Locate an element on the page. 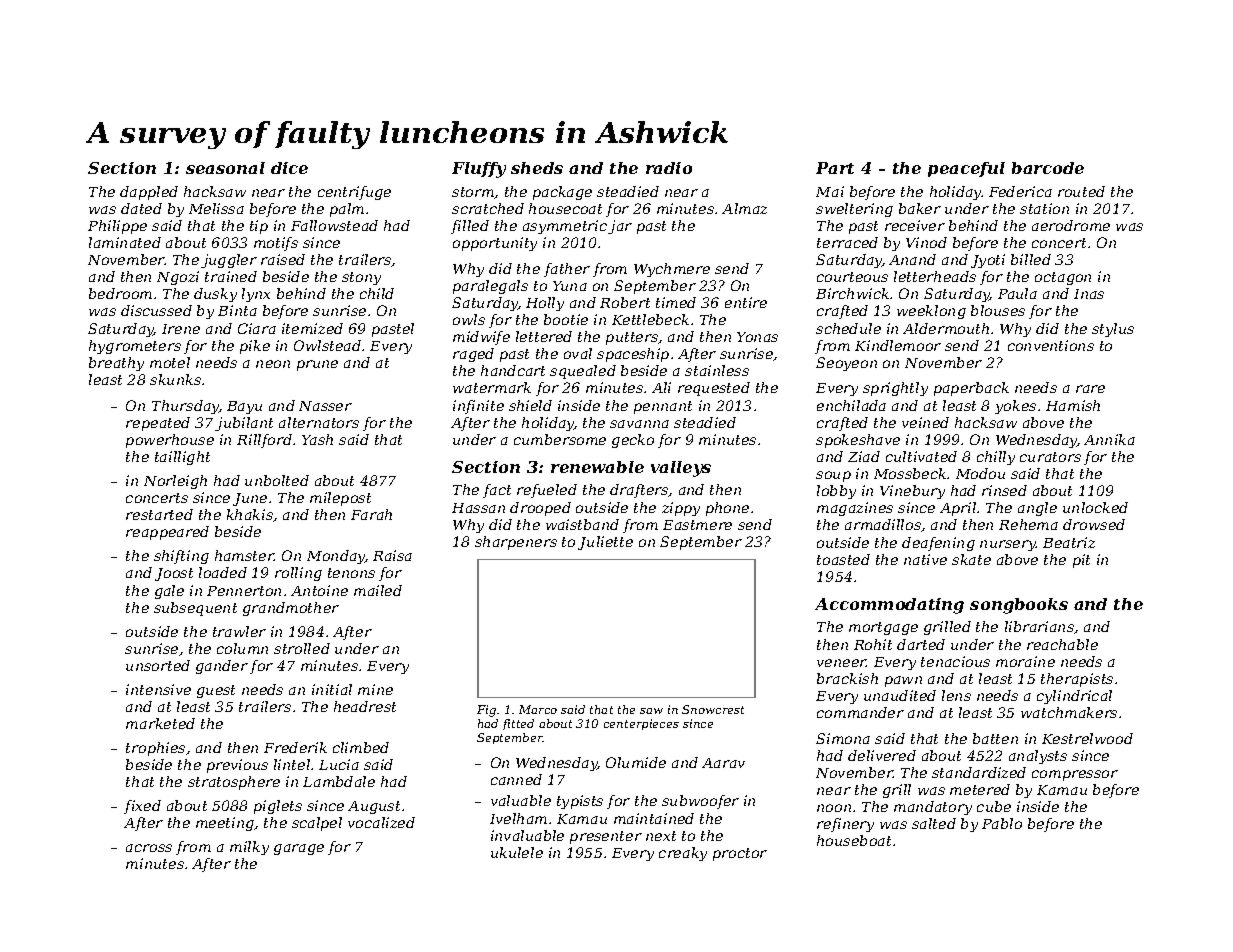 This document has height=952, width=1233. fixed is located at coordinates (142, 807).
